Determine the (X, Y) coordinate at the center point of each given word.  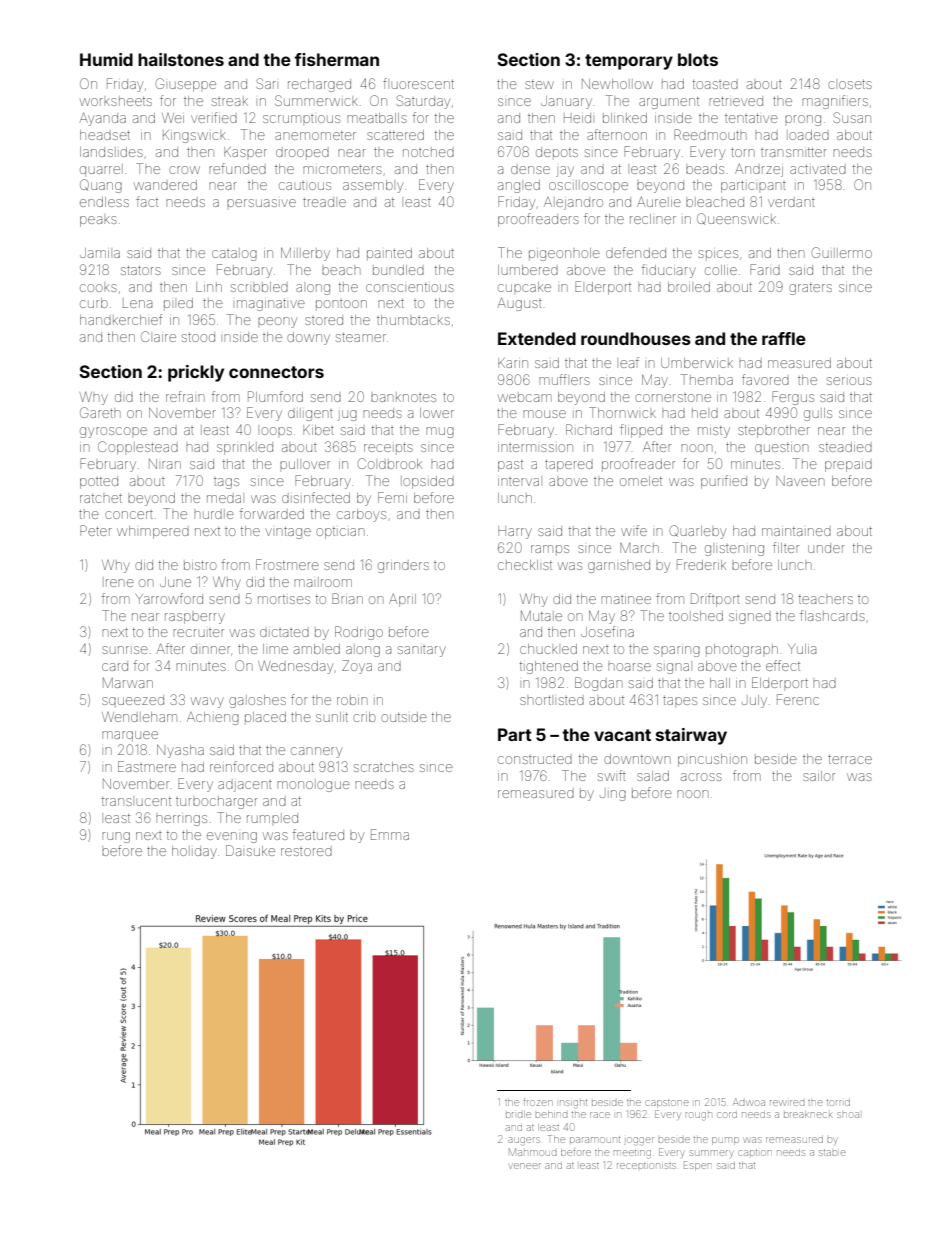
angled (519, 186)
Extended (537, 338)
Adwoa (749, 1102)
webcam (525, 397)
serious (849, 381)
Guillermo (842, 252)
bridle (518, 1114)
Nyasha (180, 751)
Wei (173, 118)
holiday (194, 852)
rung (116, 837)
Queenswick (736, 219)
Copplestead (138, 448)
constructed (535, 760)
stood (198, 337)
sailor (819, 776)
